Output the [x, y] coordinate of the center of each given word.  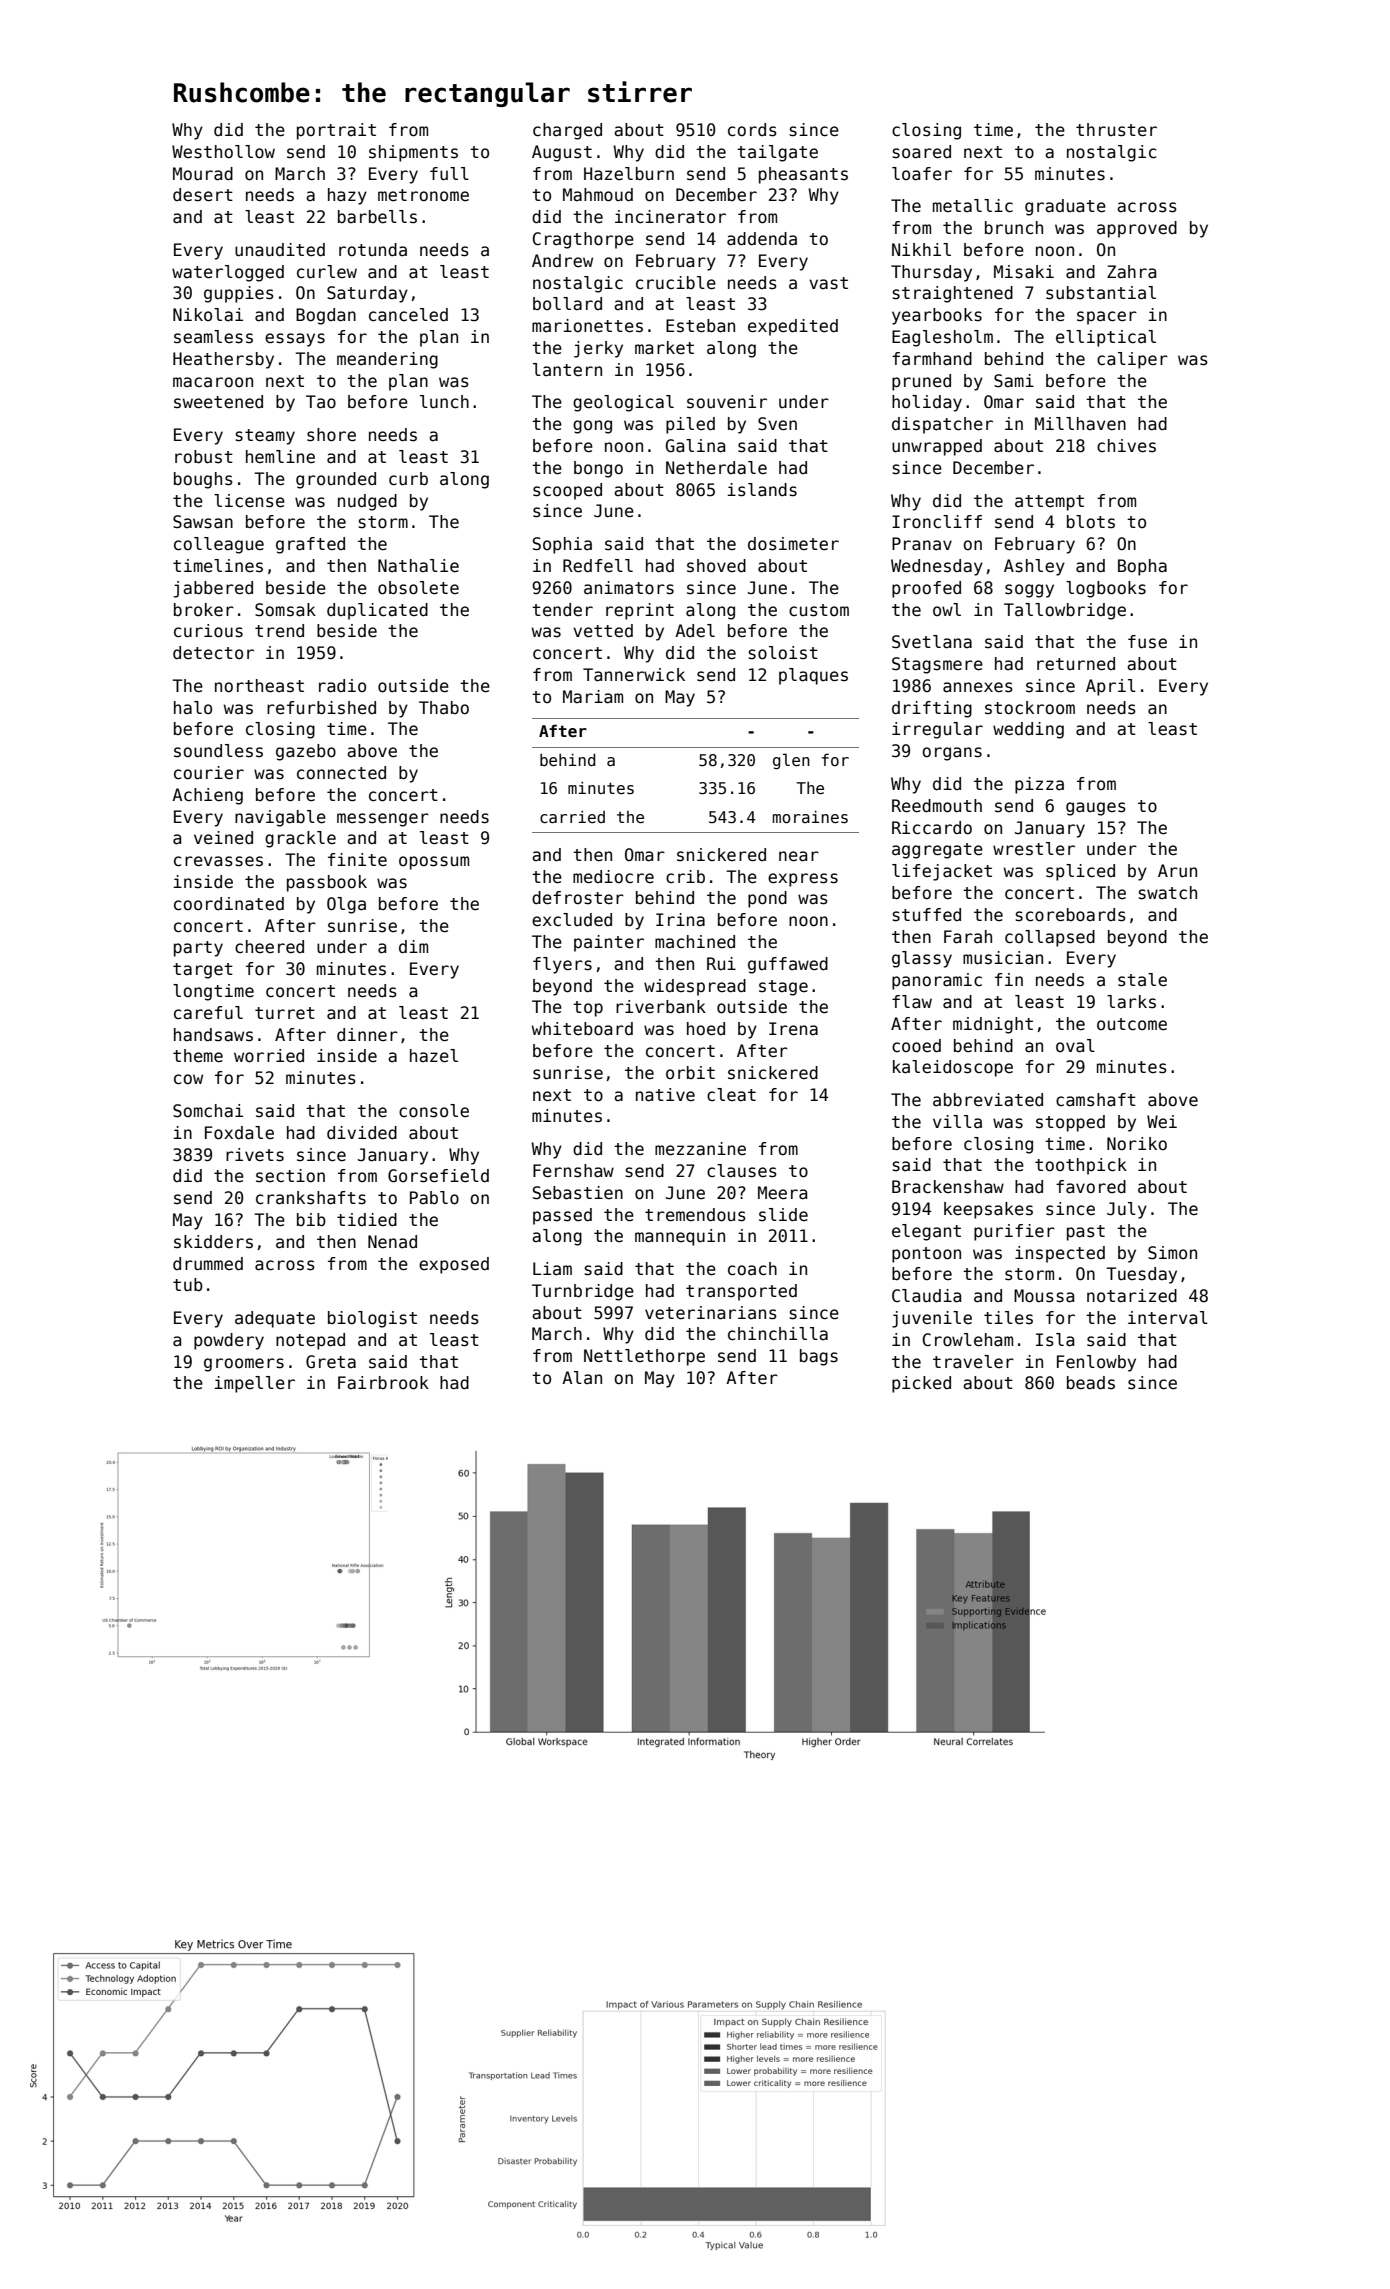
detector [213, 653]
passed [562, 1216]
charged [567, 131]
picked [921, 1384]
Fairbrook [383, 1383]
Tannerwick [634, 675]
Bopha [1142, 567]
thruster [1116, 130]
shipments [413, 153]
